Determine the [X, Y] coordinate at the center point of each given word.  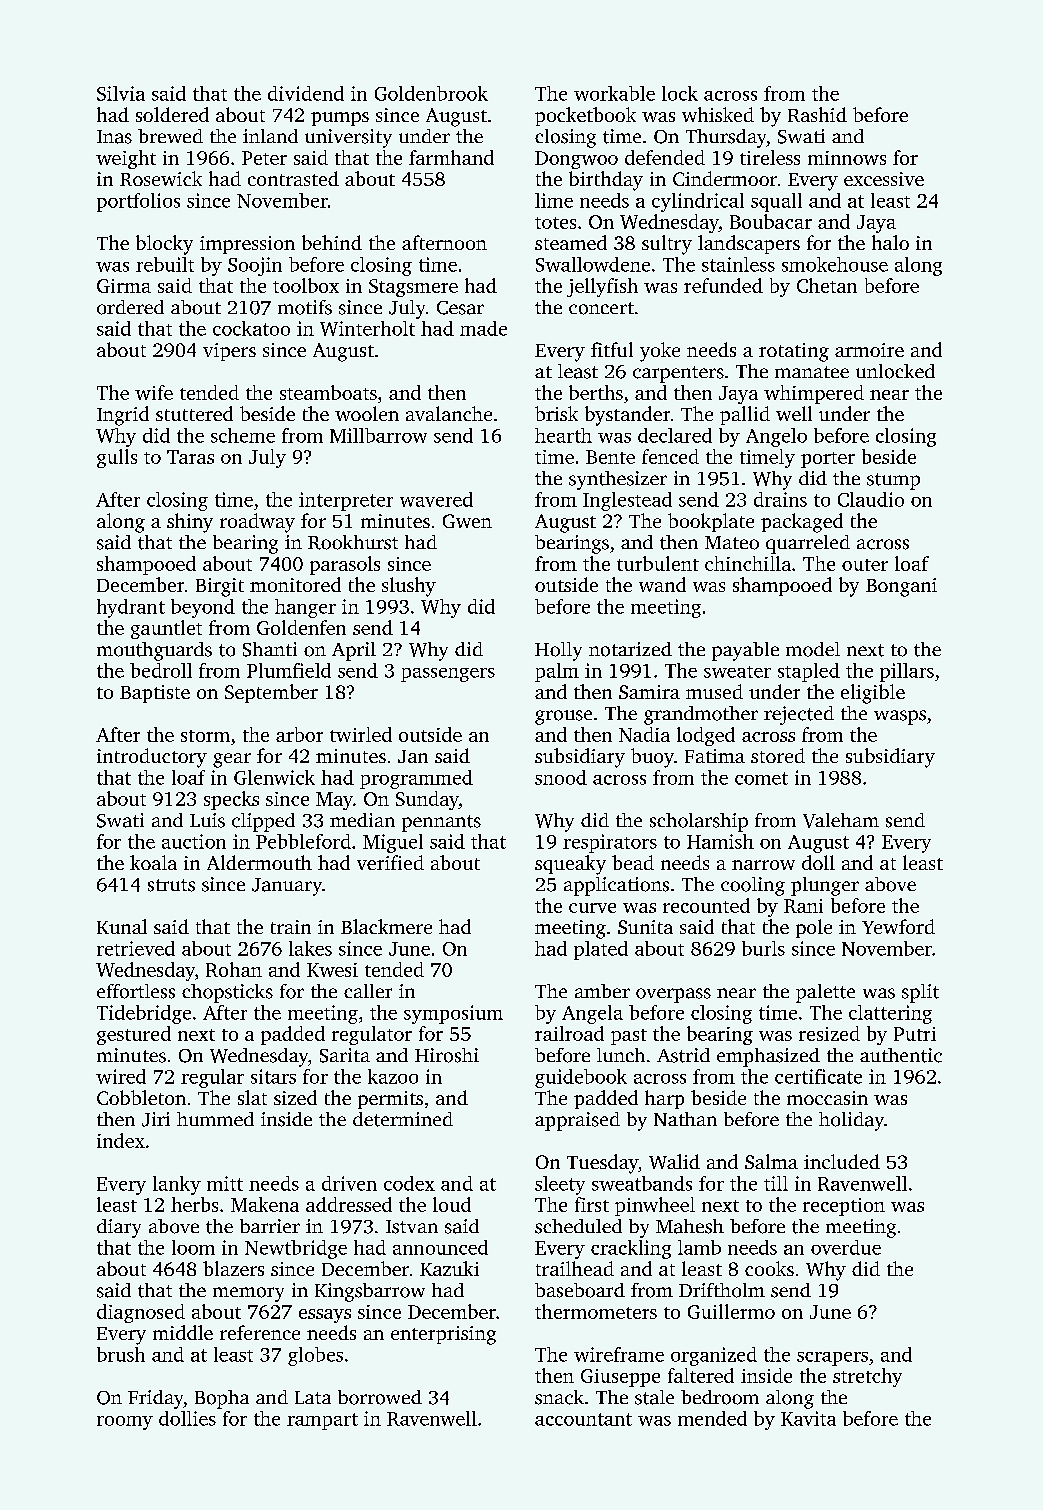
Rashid [817, 114]
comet [761, 778]
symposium [453, 1014]
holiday [851, 1121]
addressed [349, 1204]
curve [592, 908]
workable [614, 93]
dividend [306, 93]
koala [153, 862]
